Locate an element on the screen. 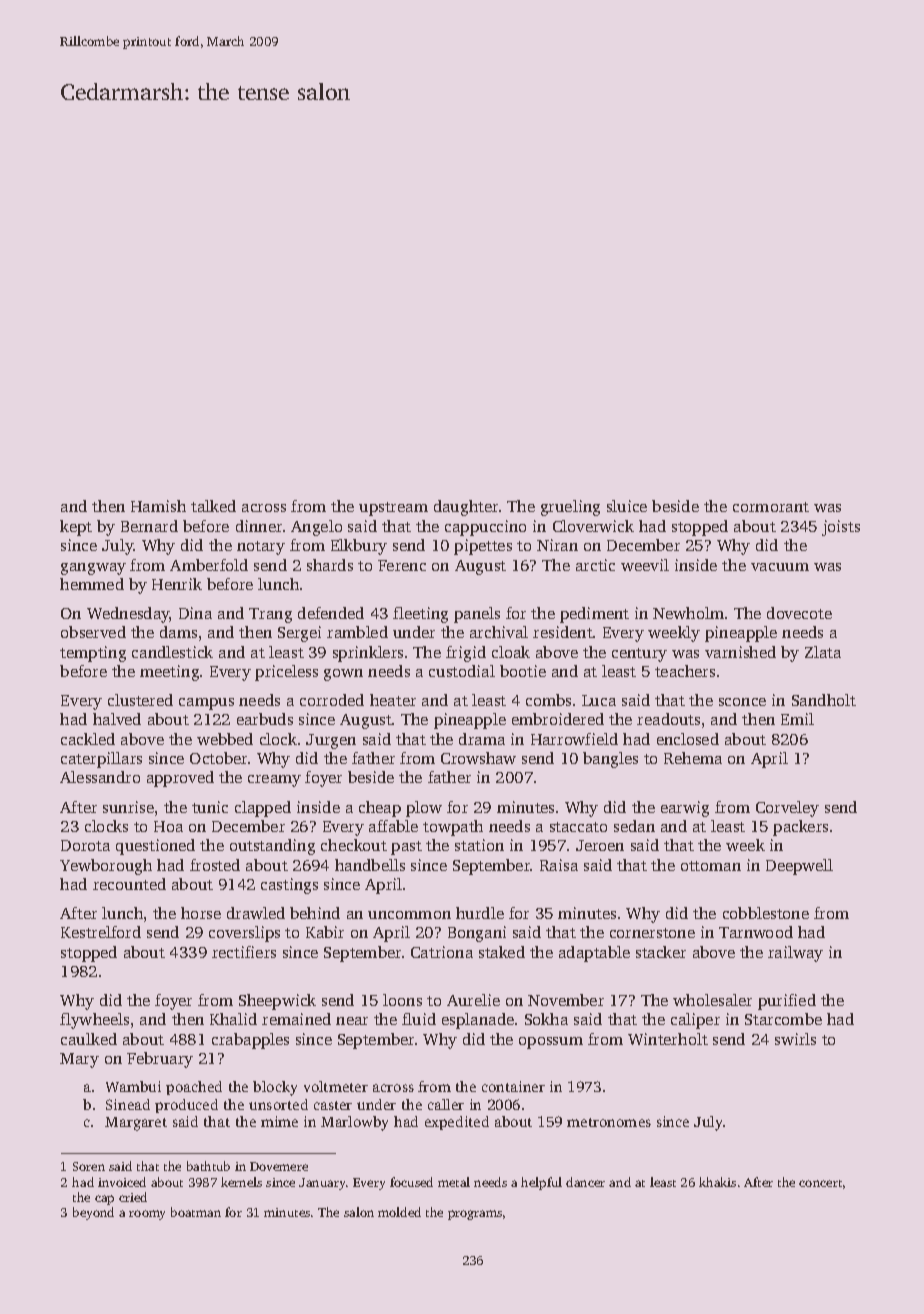  teachers is located at coordinates (685, 671).
